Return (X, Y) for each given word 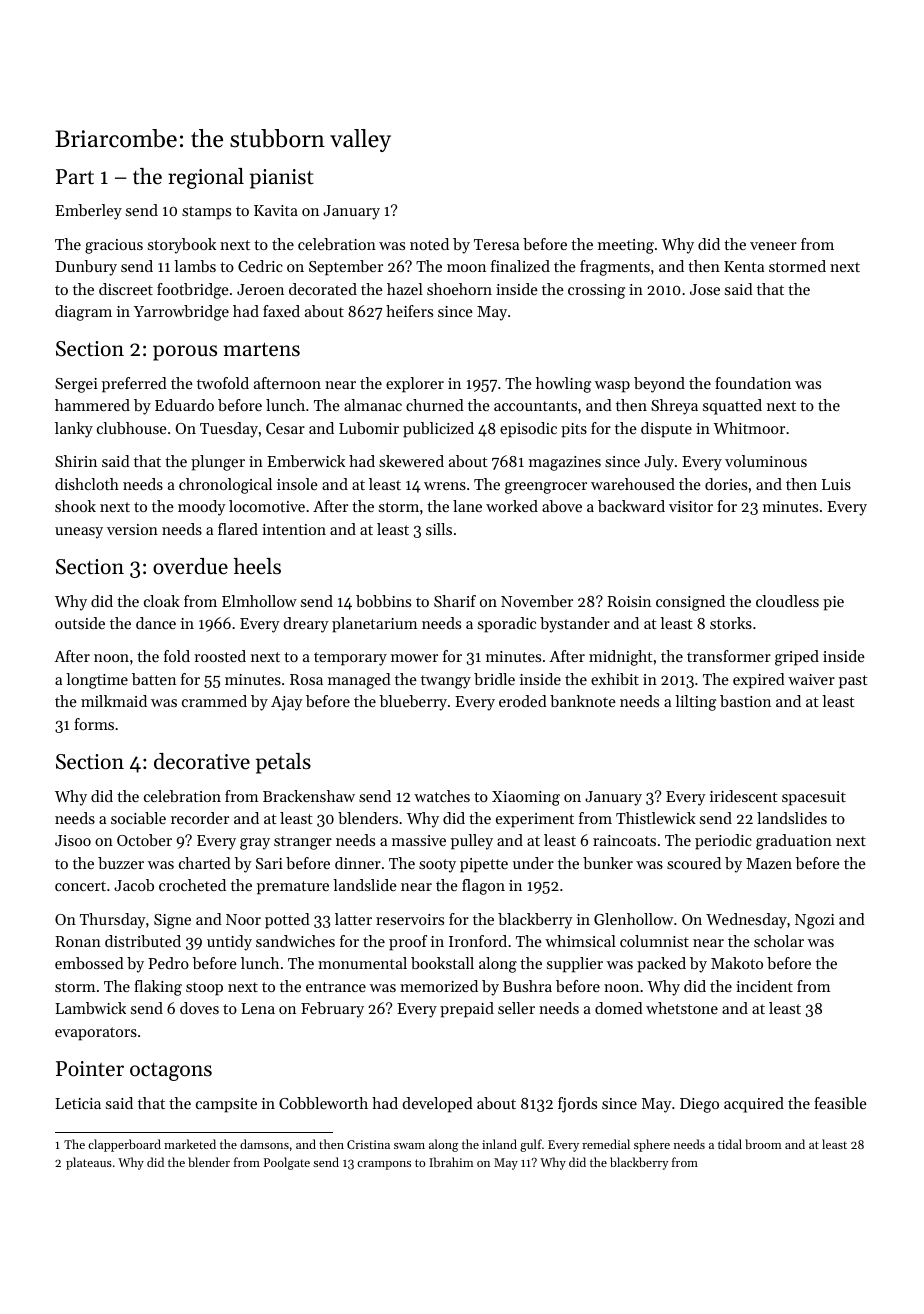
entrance (336, 987)
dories (726, 484)
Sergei (76, 385)
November (537, 601)
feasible (840, 1103)
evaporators (96, 1034)
